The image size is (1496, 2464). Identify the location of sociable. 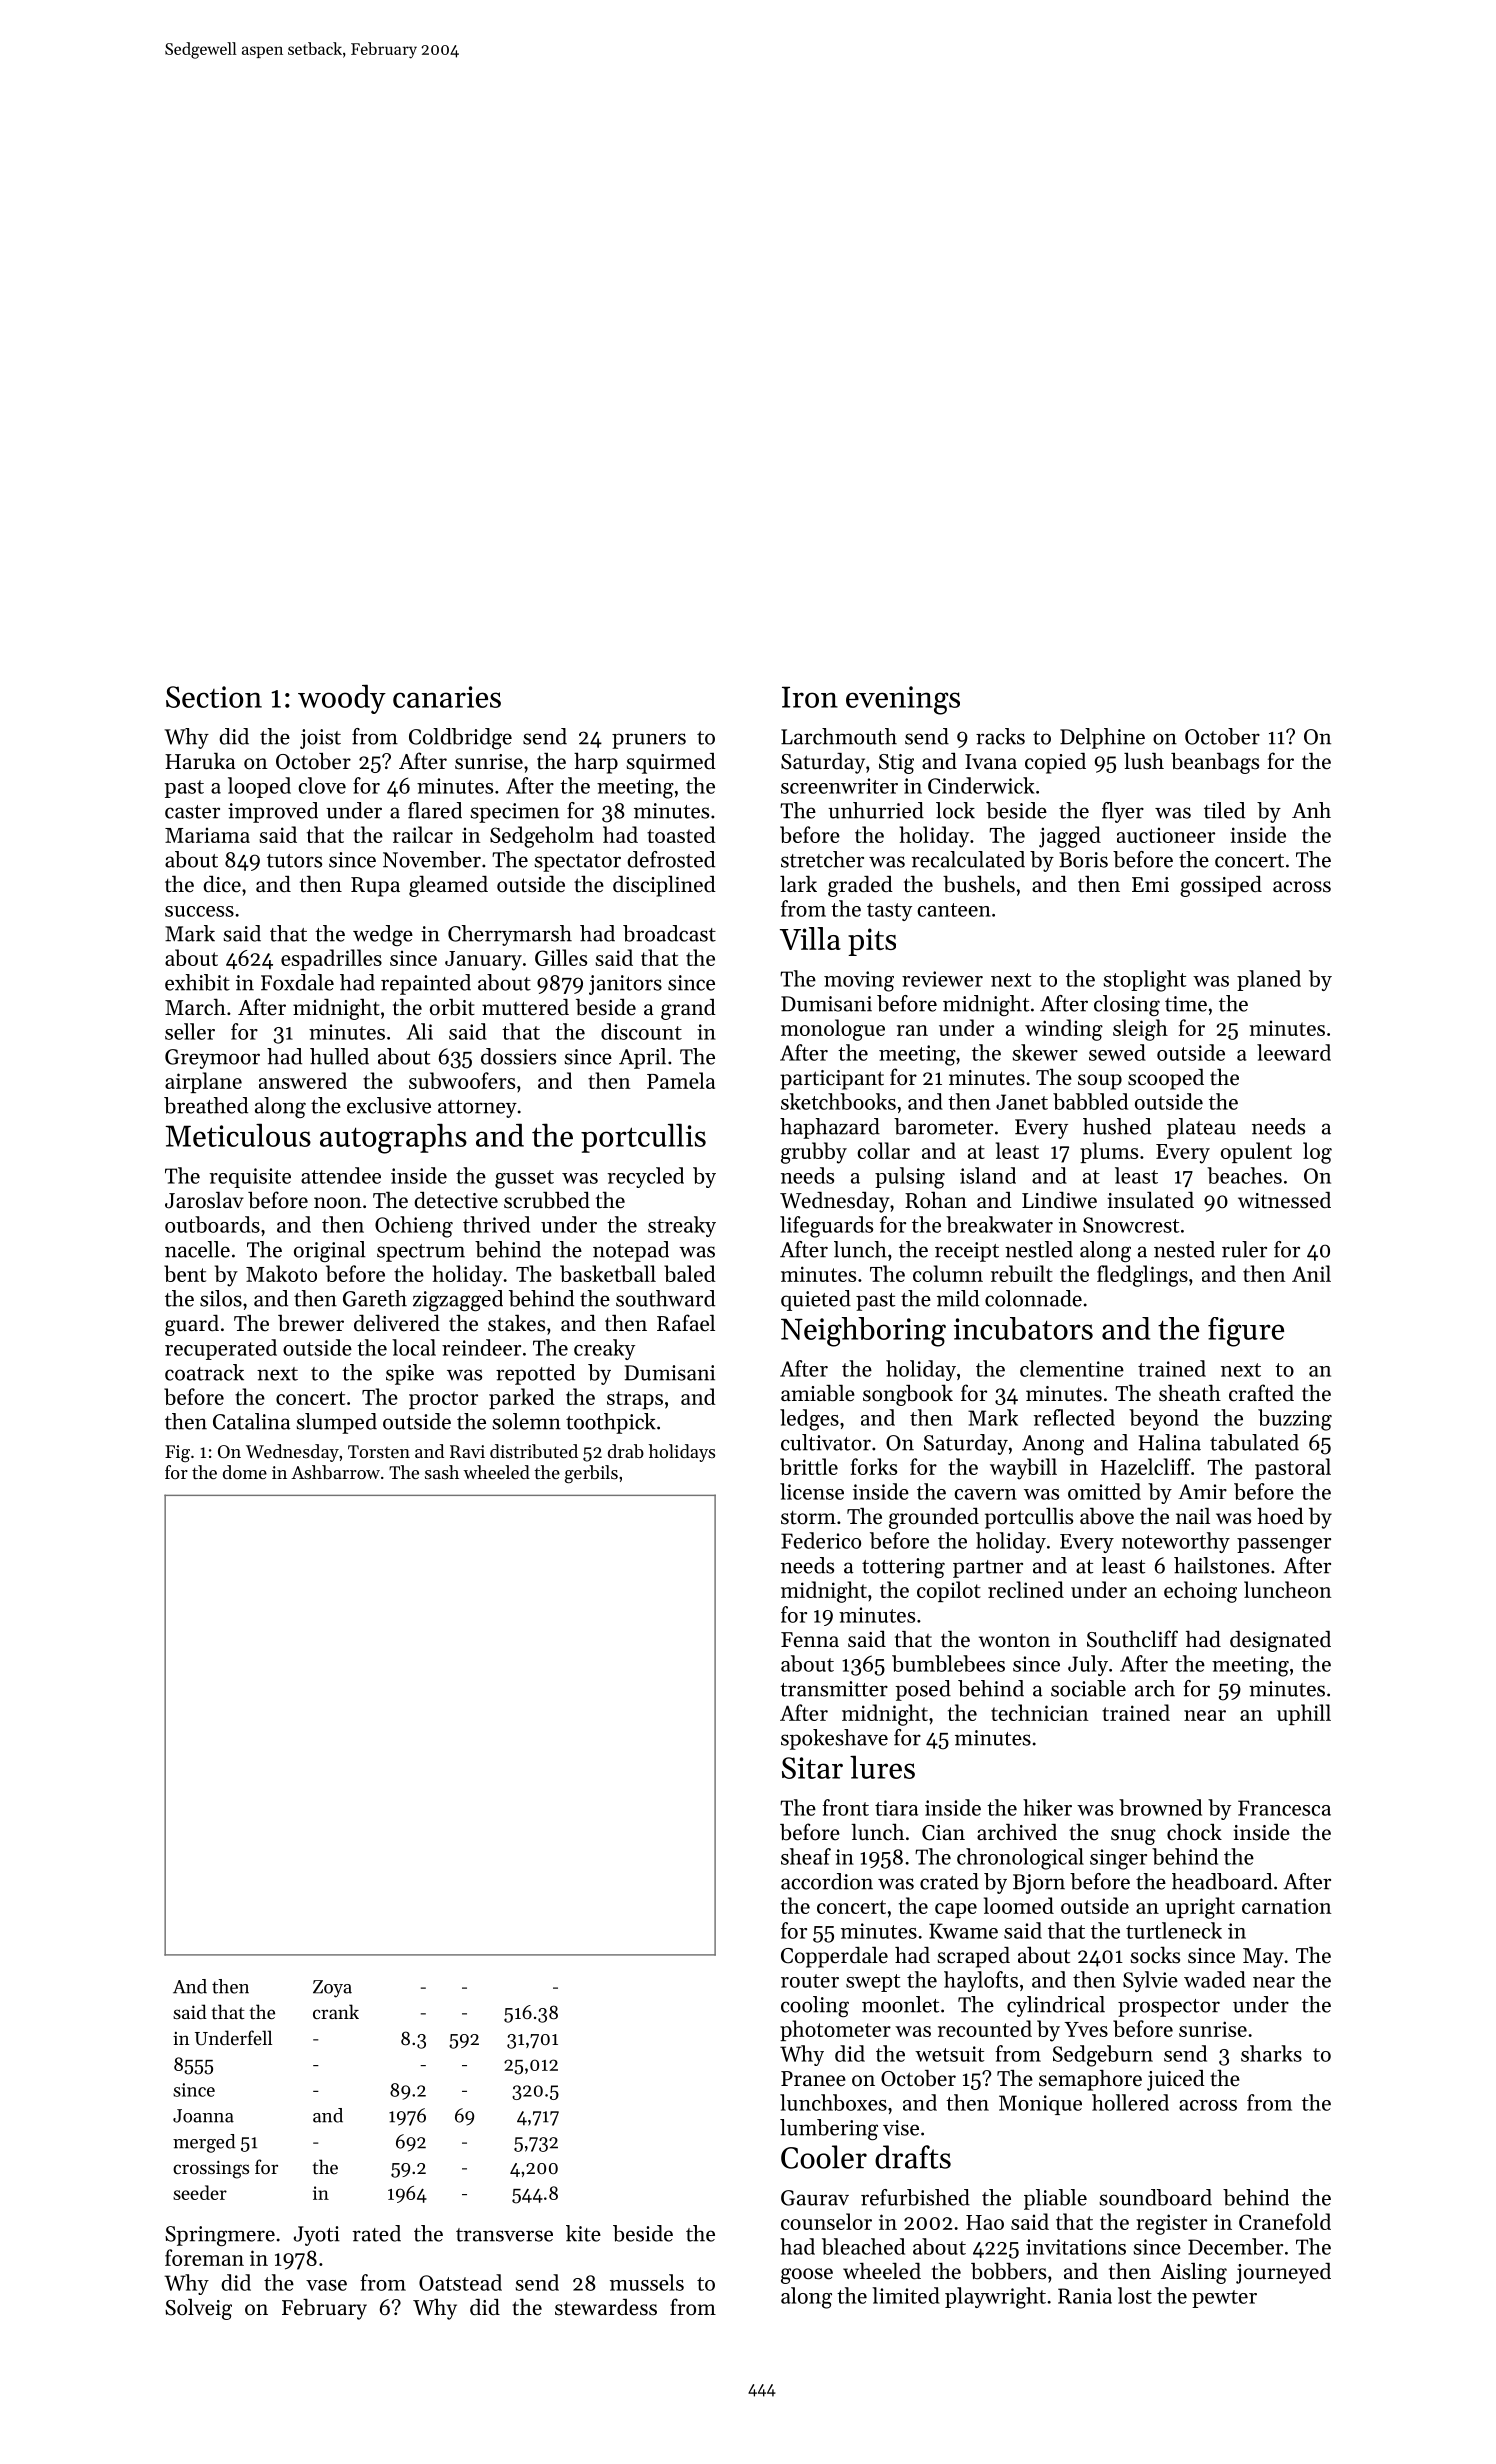
(1088, 1688).
